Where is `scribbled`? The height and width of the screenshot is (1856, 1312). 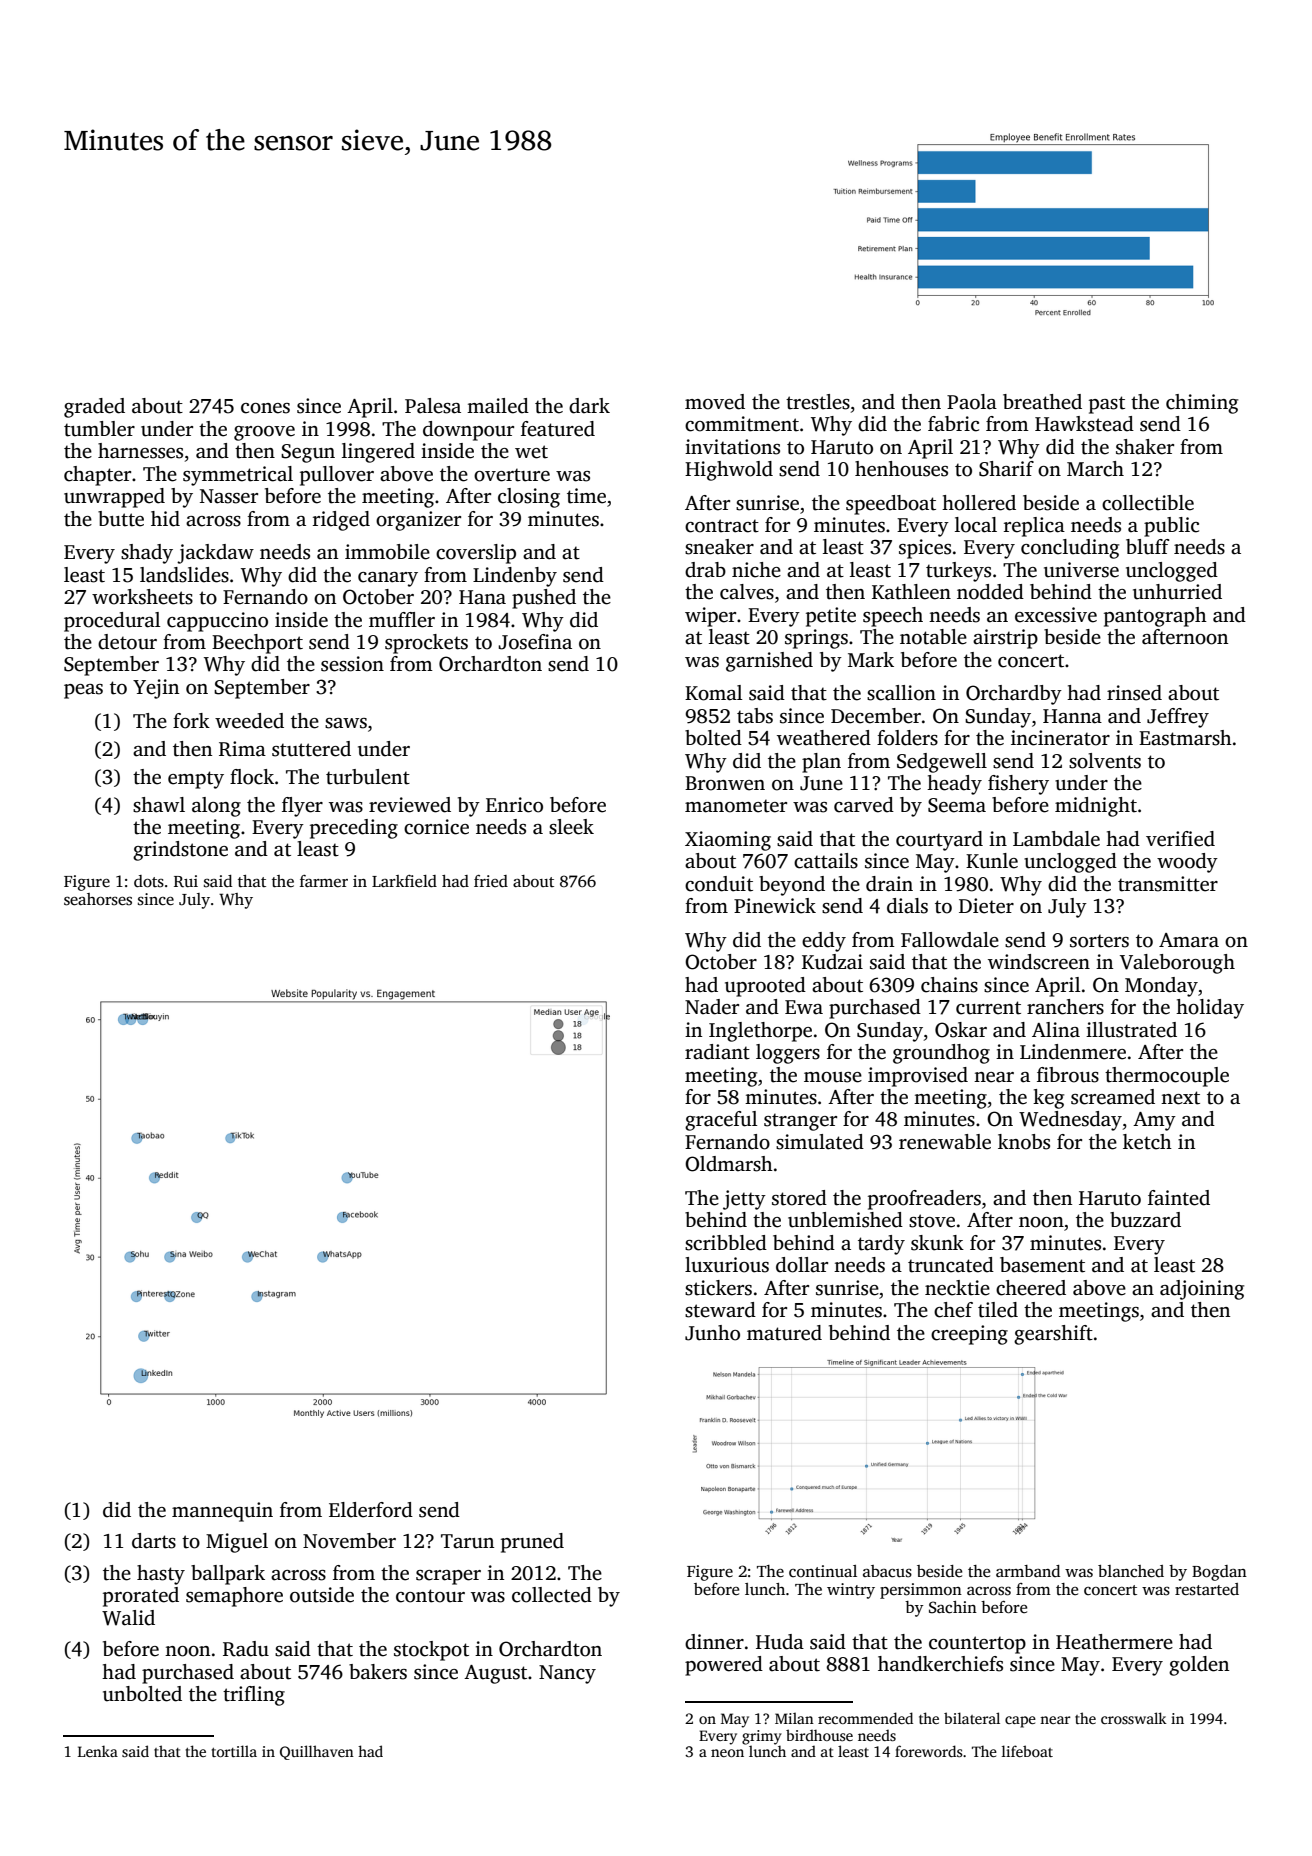
scribbled is located at coordinates (726, 1243).
